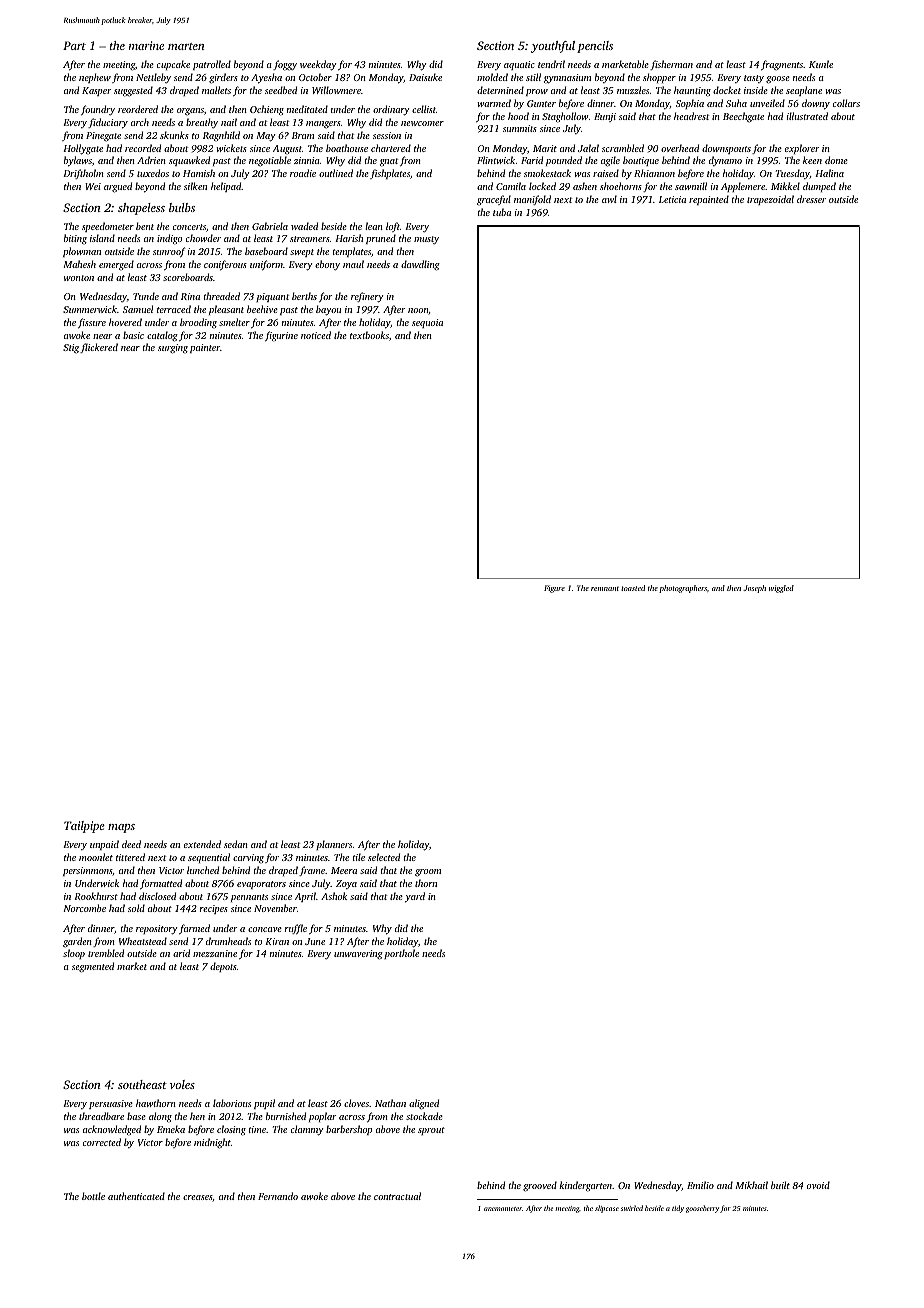  I want to click on noticed, so click(316, 335).
